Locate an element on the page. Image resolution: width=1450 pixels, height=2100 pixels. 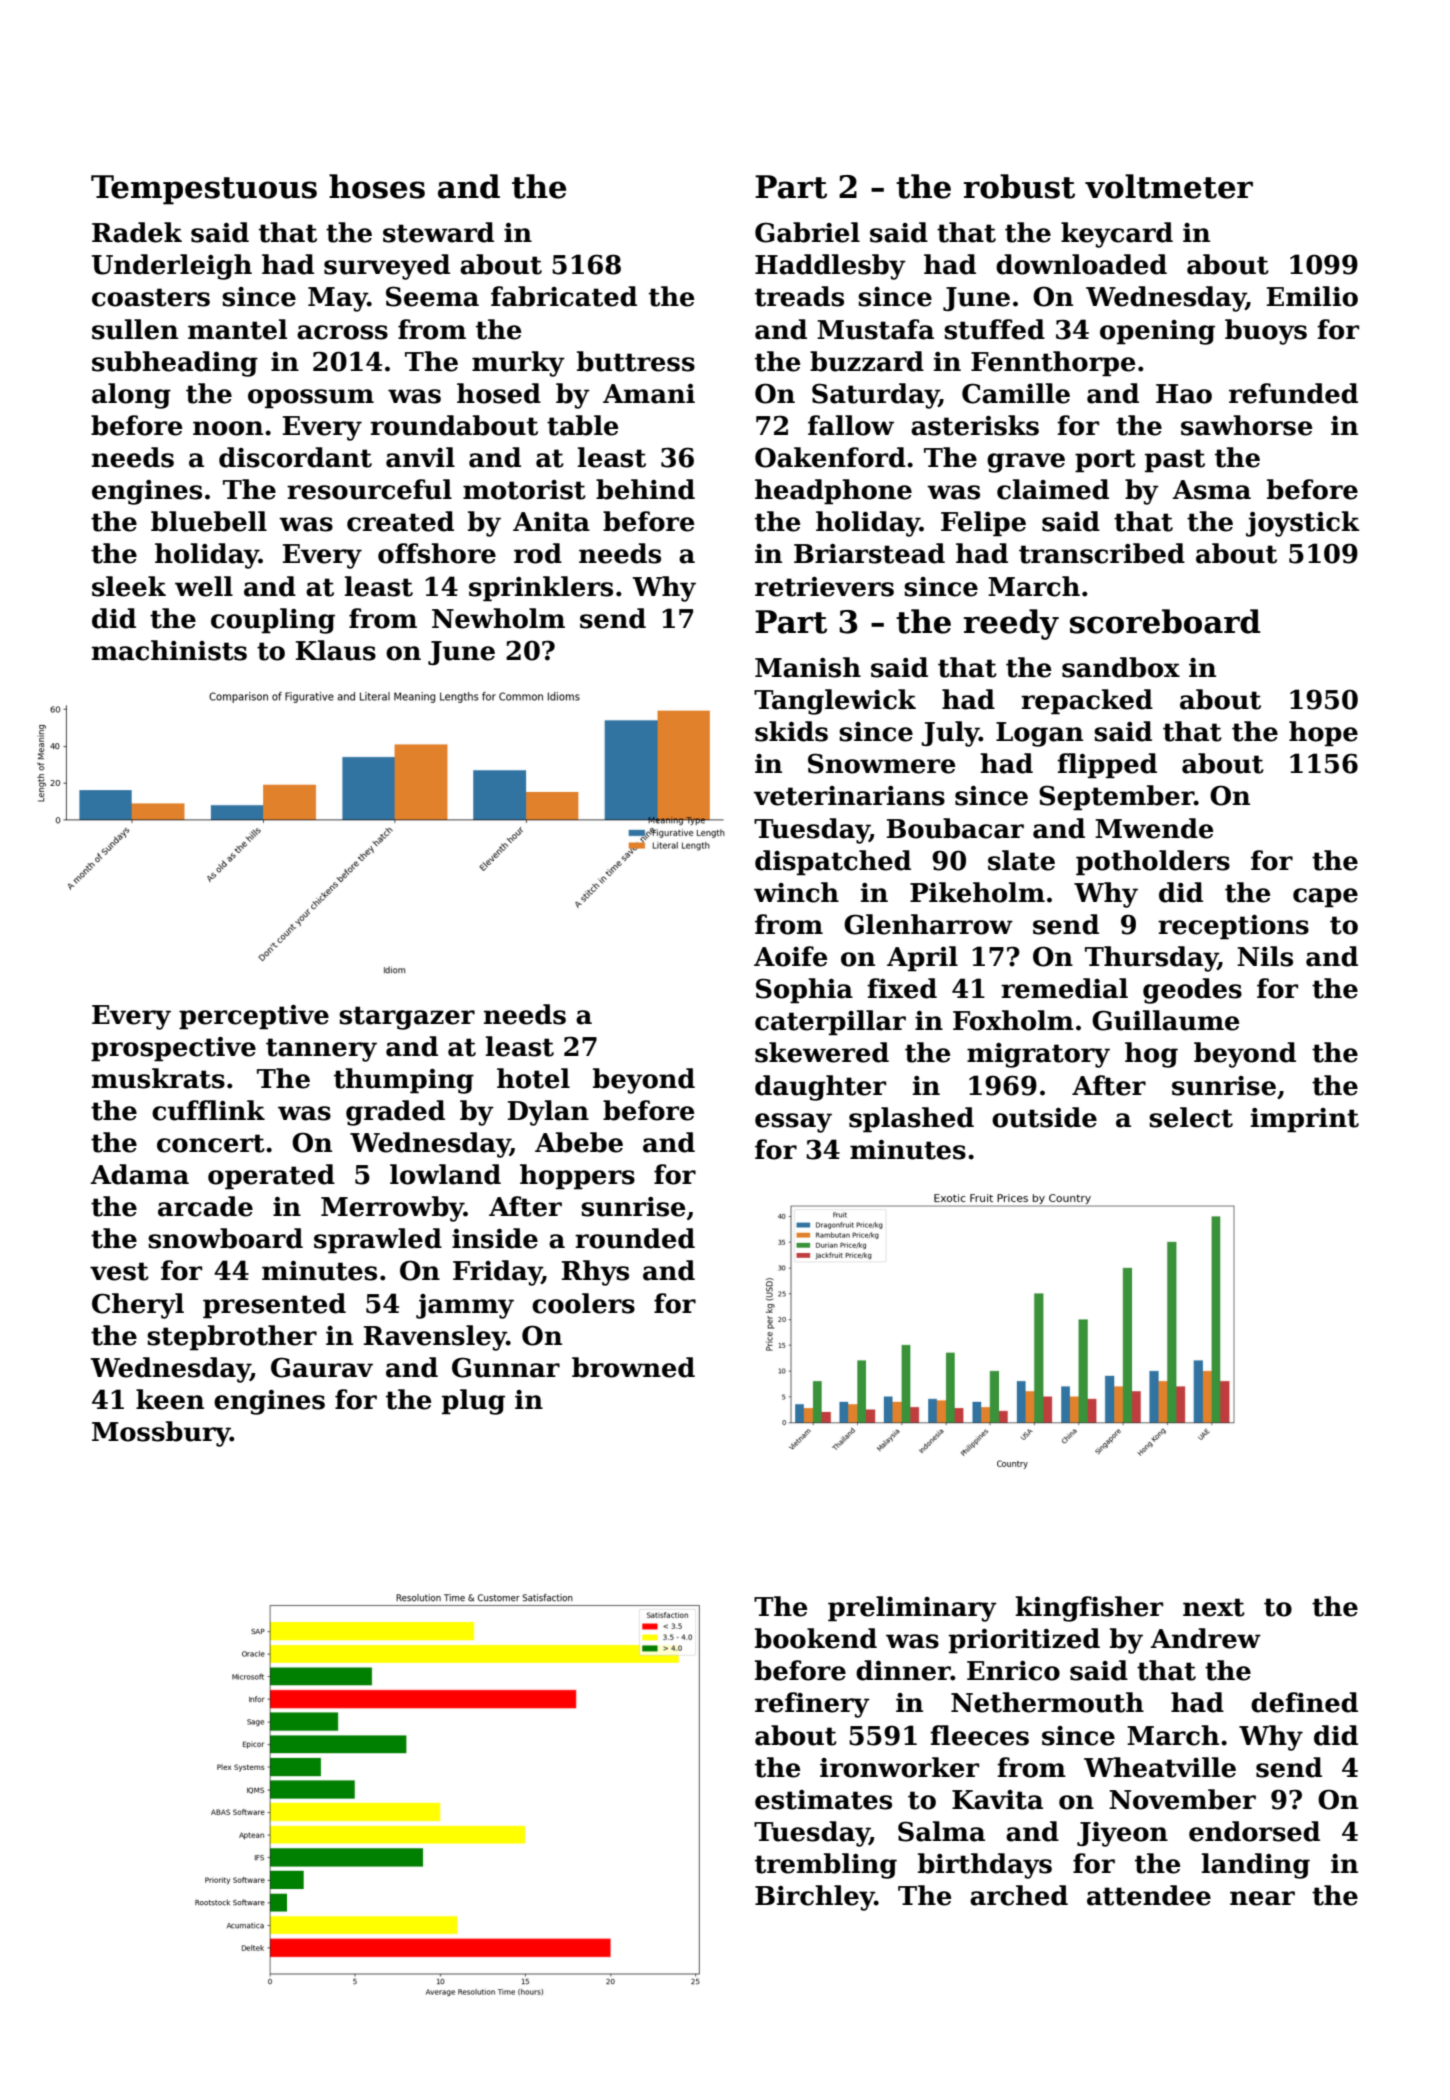
Mossbury is located at coordinates (161, 1434).
